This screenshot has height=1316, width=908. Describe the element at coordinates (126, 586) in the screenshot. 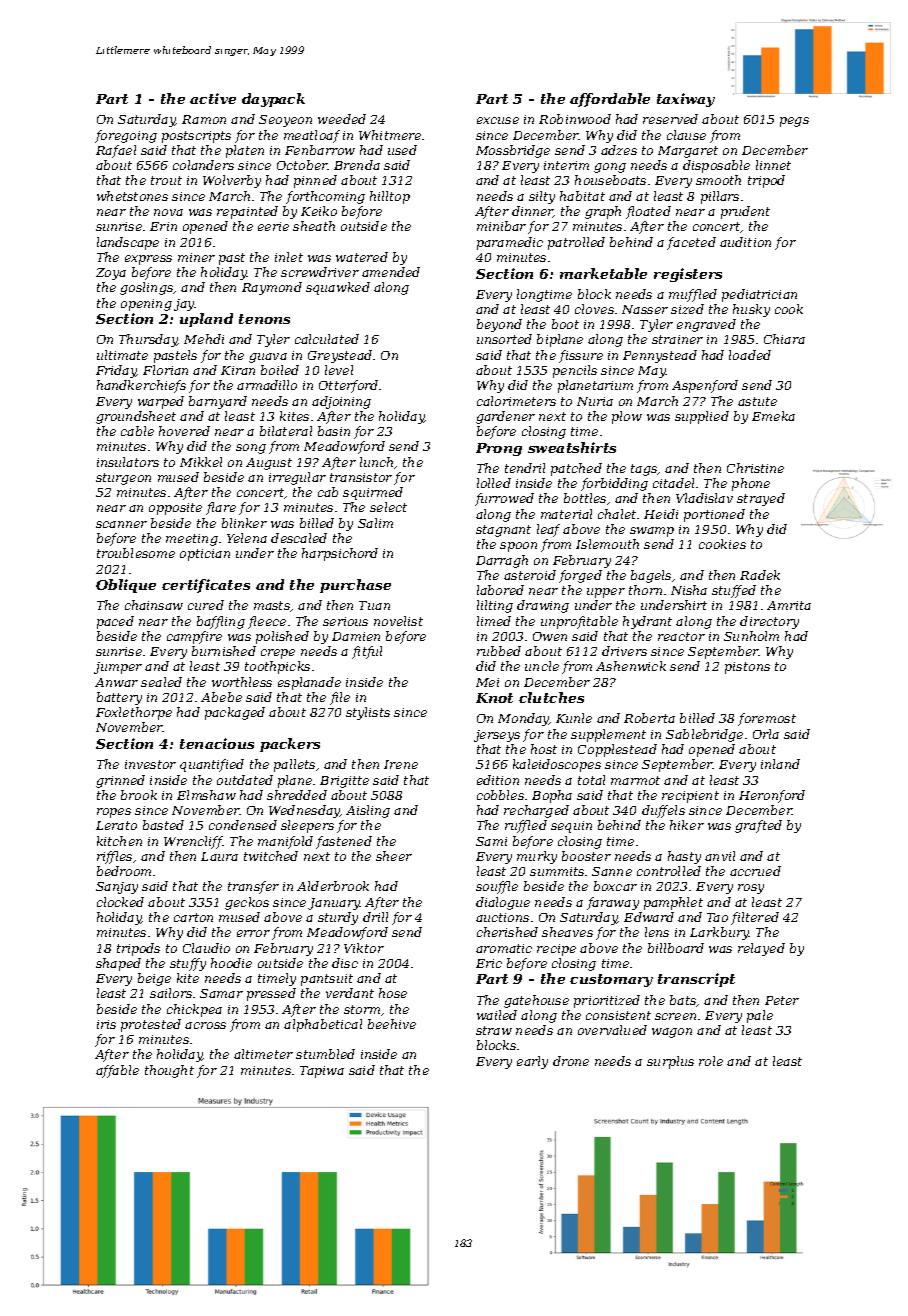

I see `Oblique` at that location.
